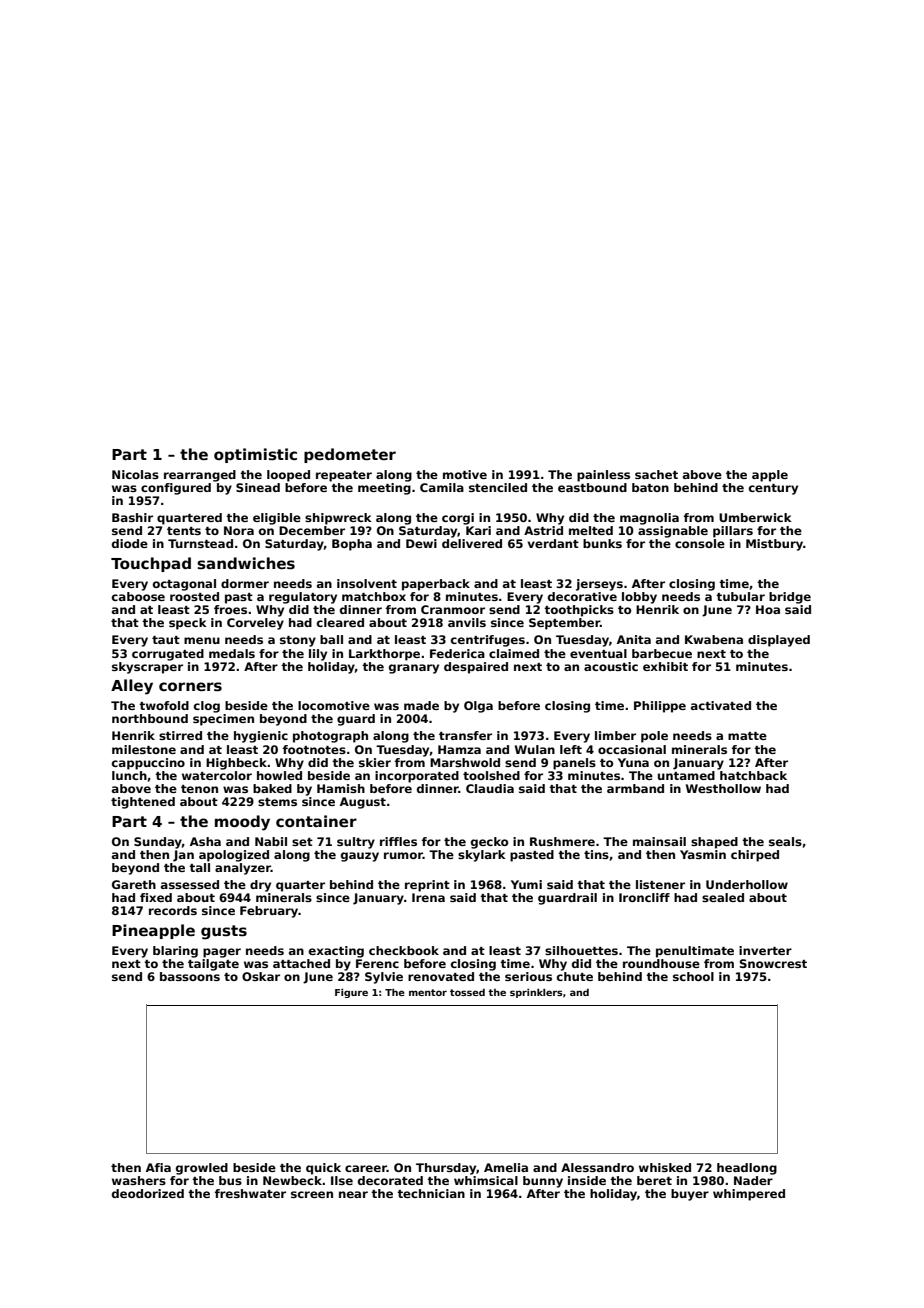  Describe the element at coordinates (562, 841) in the image. I see `Rushmere` at that location.
